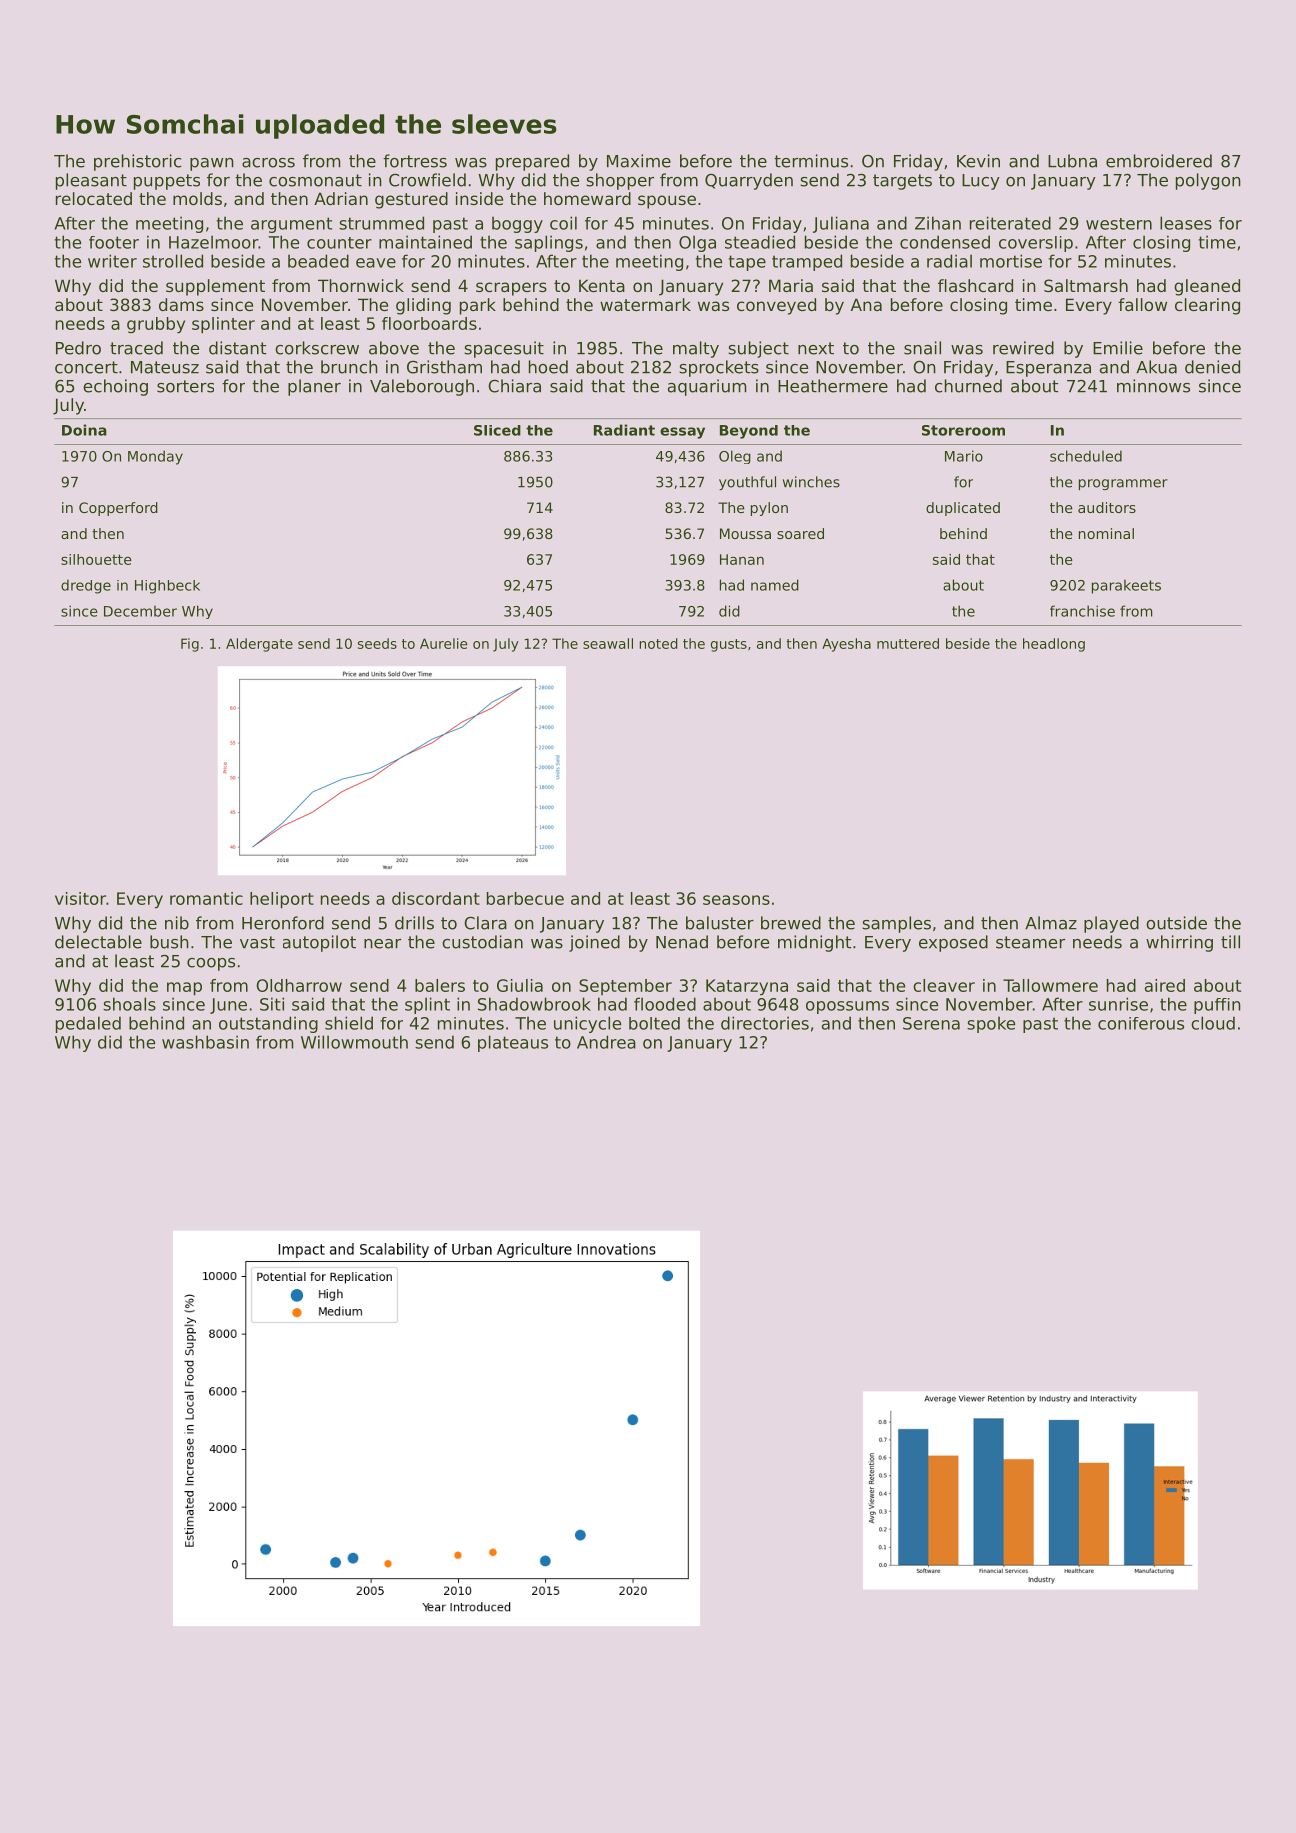  I want to click on fortress, so click(415, 161).
